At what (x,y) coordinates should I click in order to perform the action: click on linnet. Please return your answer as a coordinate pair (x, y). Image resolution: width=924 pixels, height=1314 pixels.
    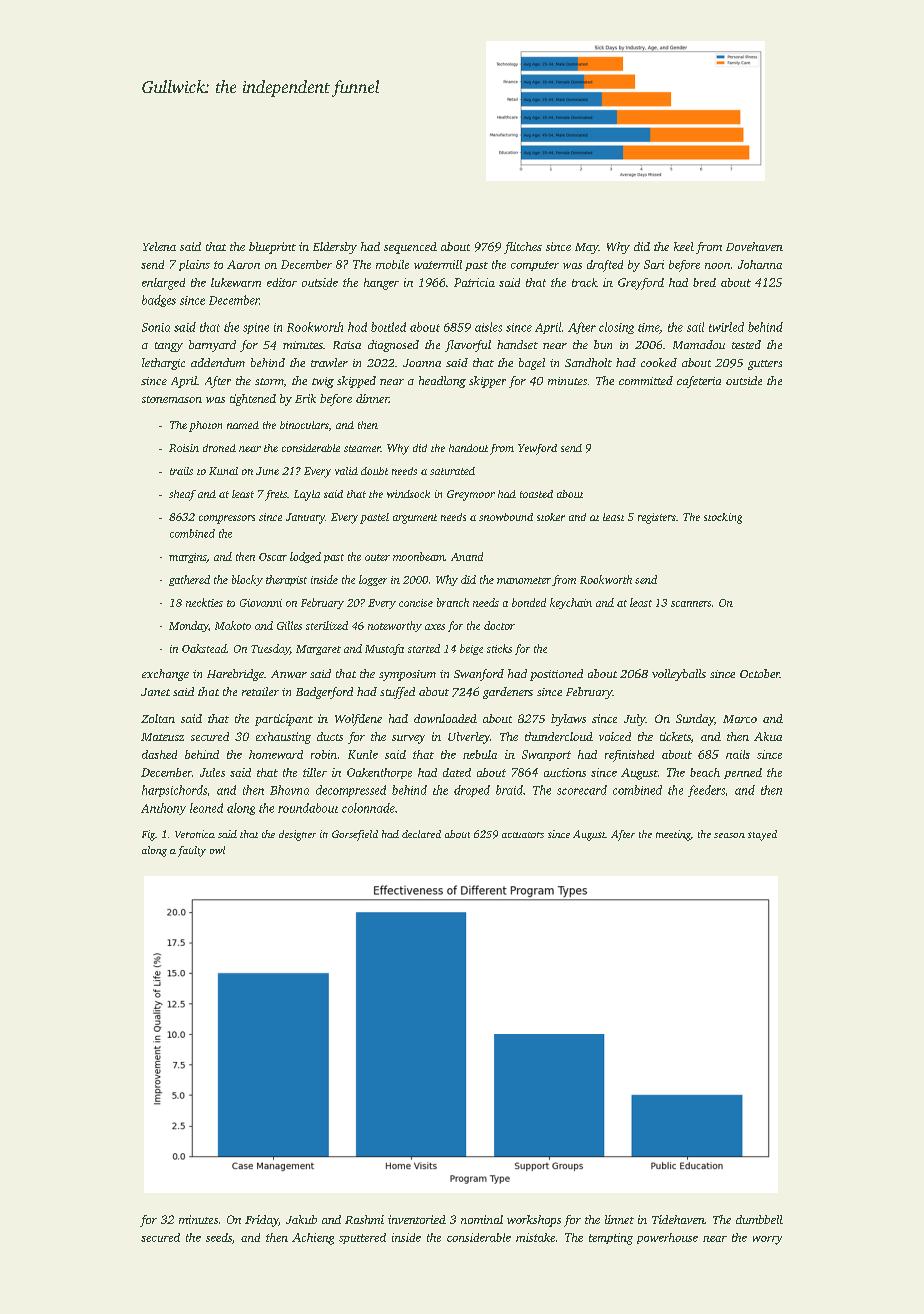
    Looking at the image, I should click on (619, 1219).
